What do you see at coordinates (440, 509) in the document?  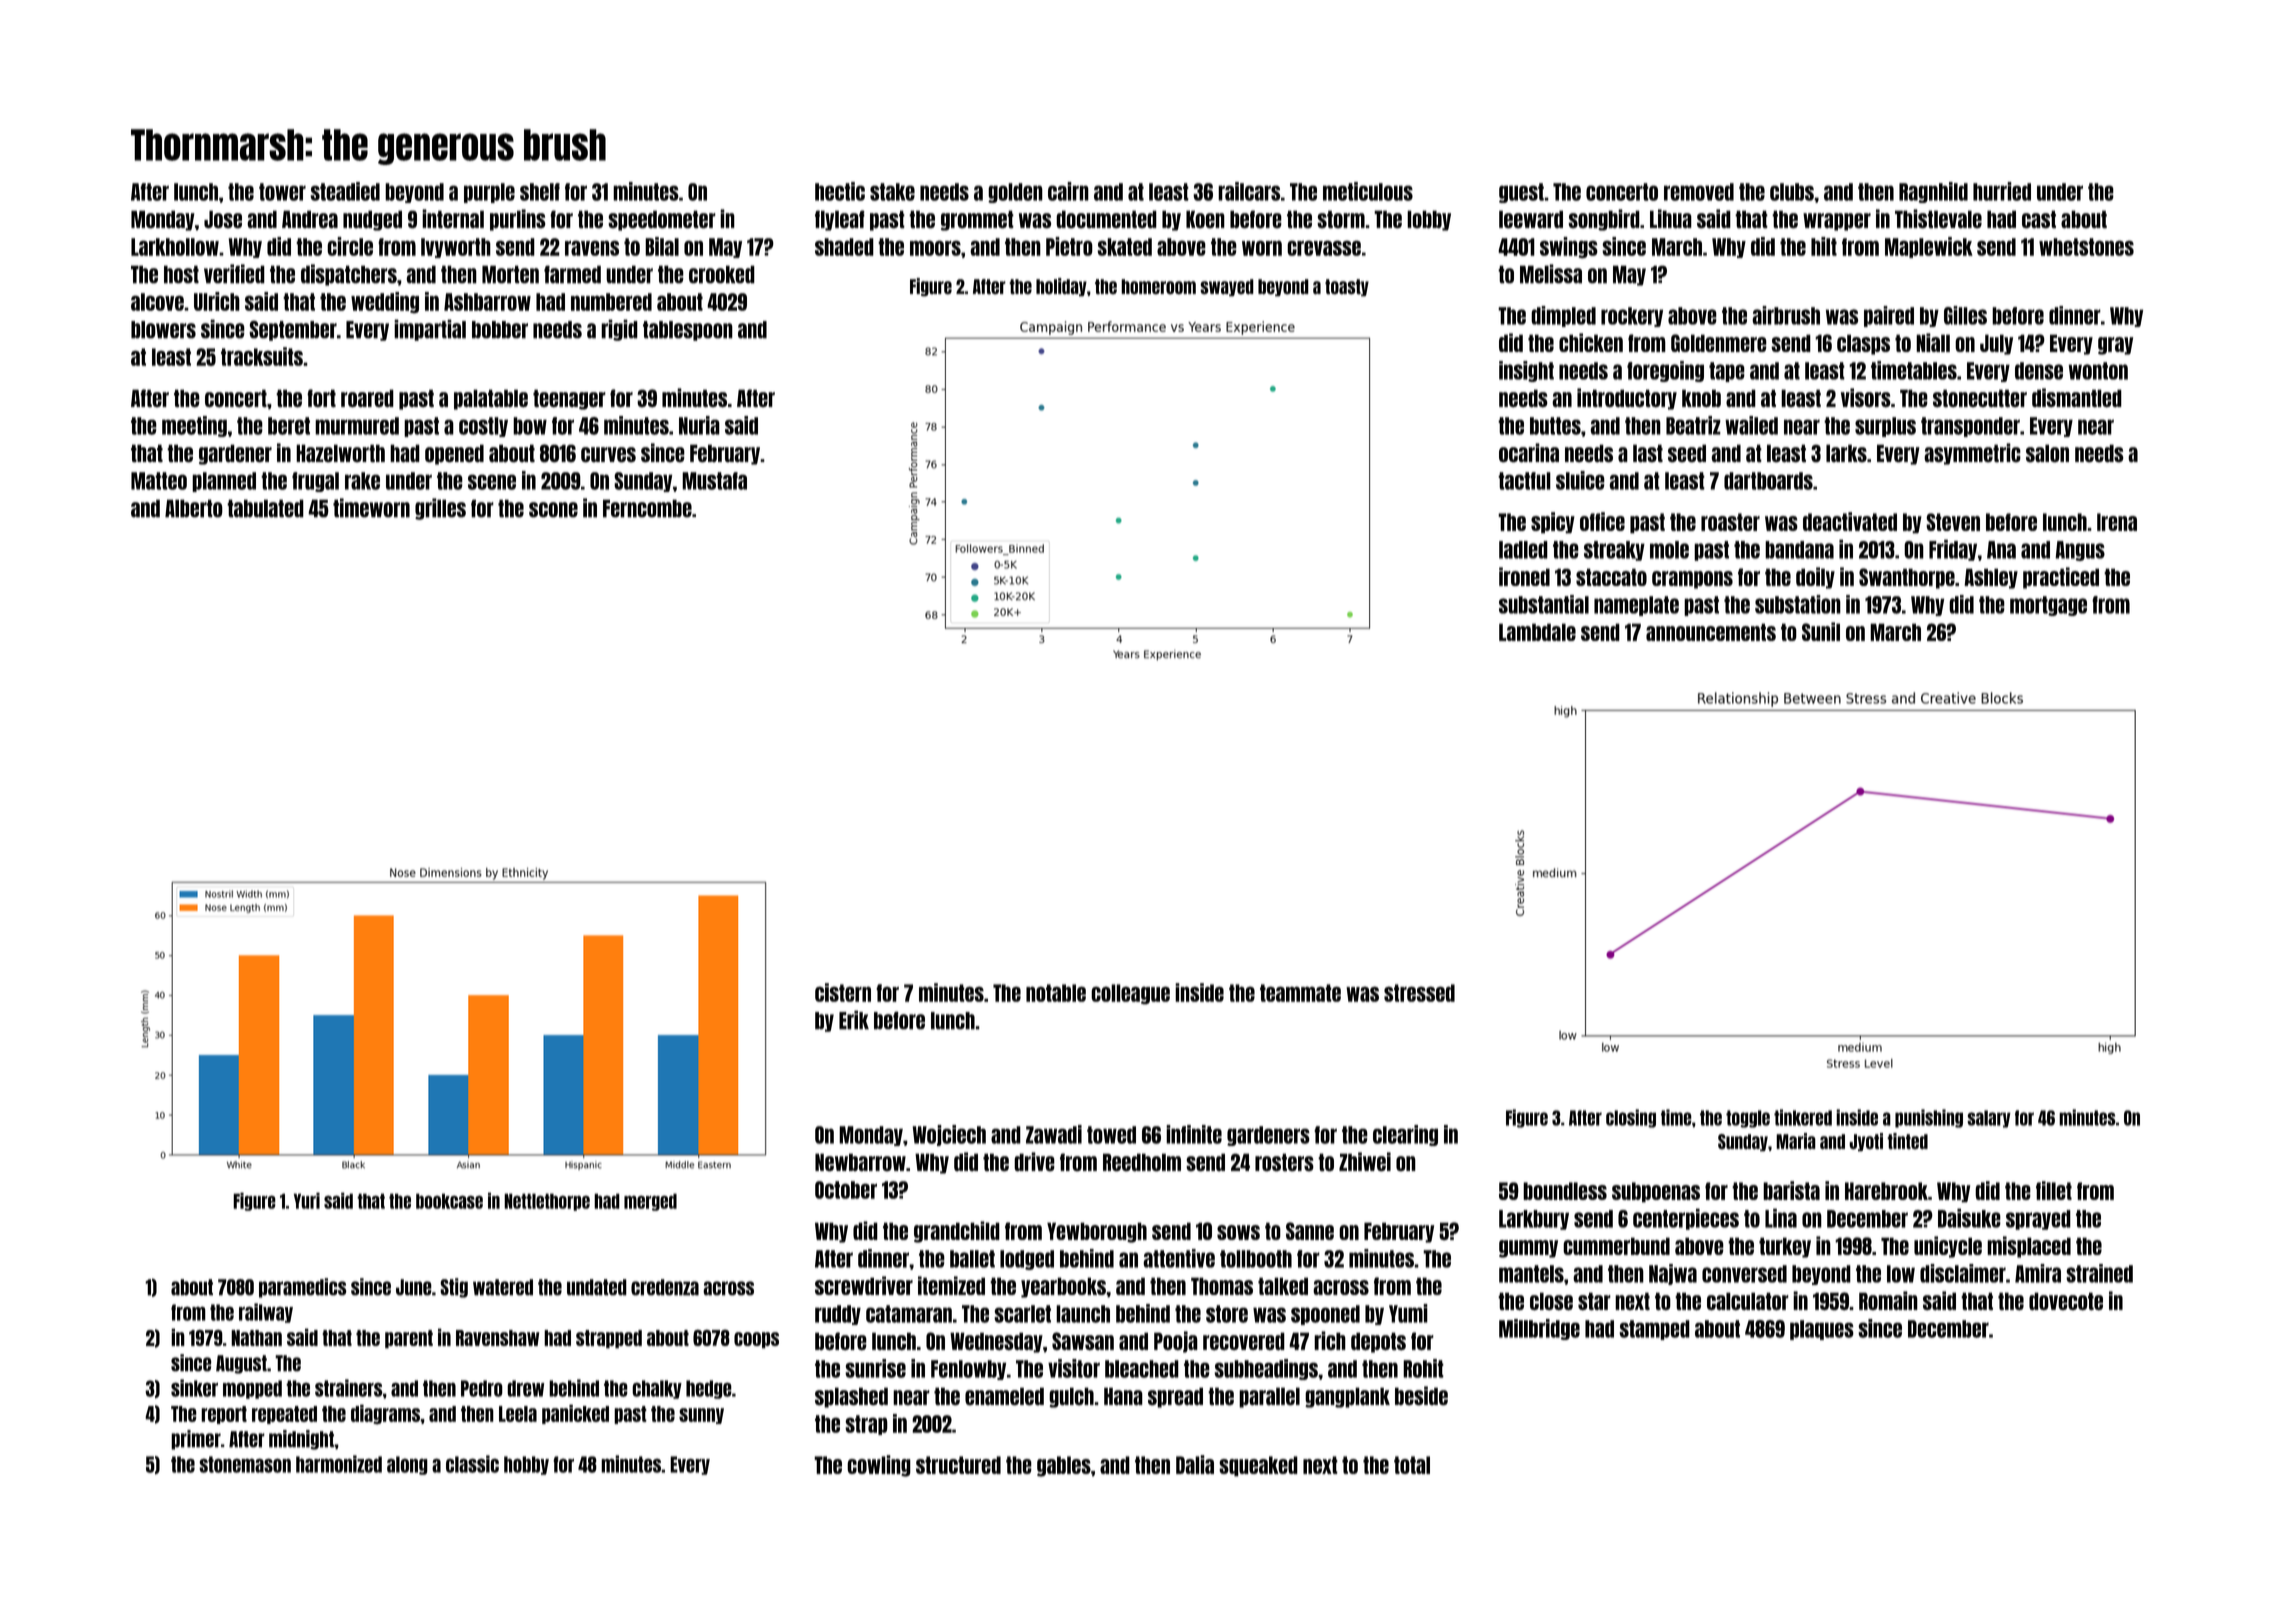 I see `grilles` at bounding box center [440, 509].
